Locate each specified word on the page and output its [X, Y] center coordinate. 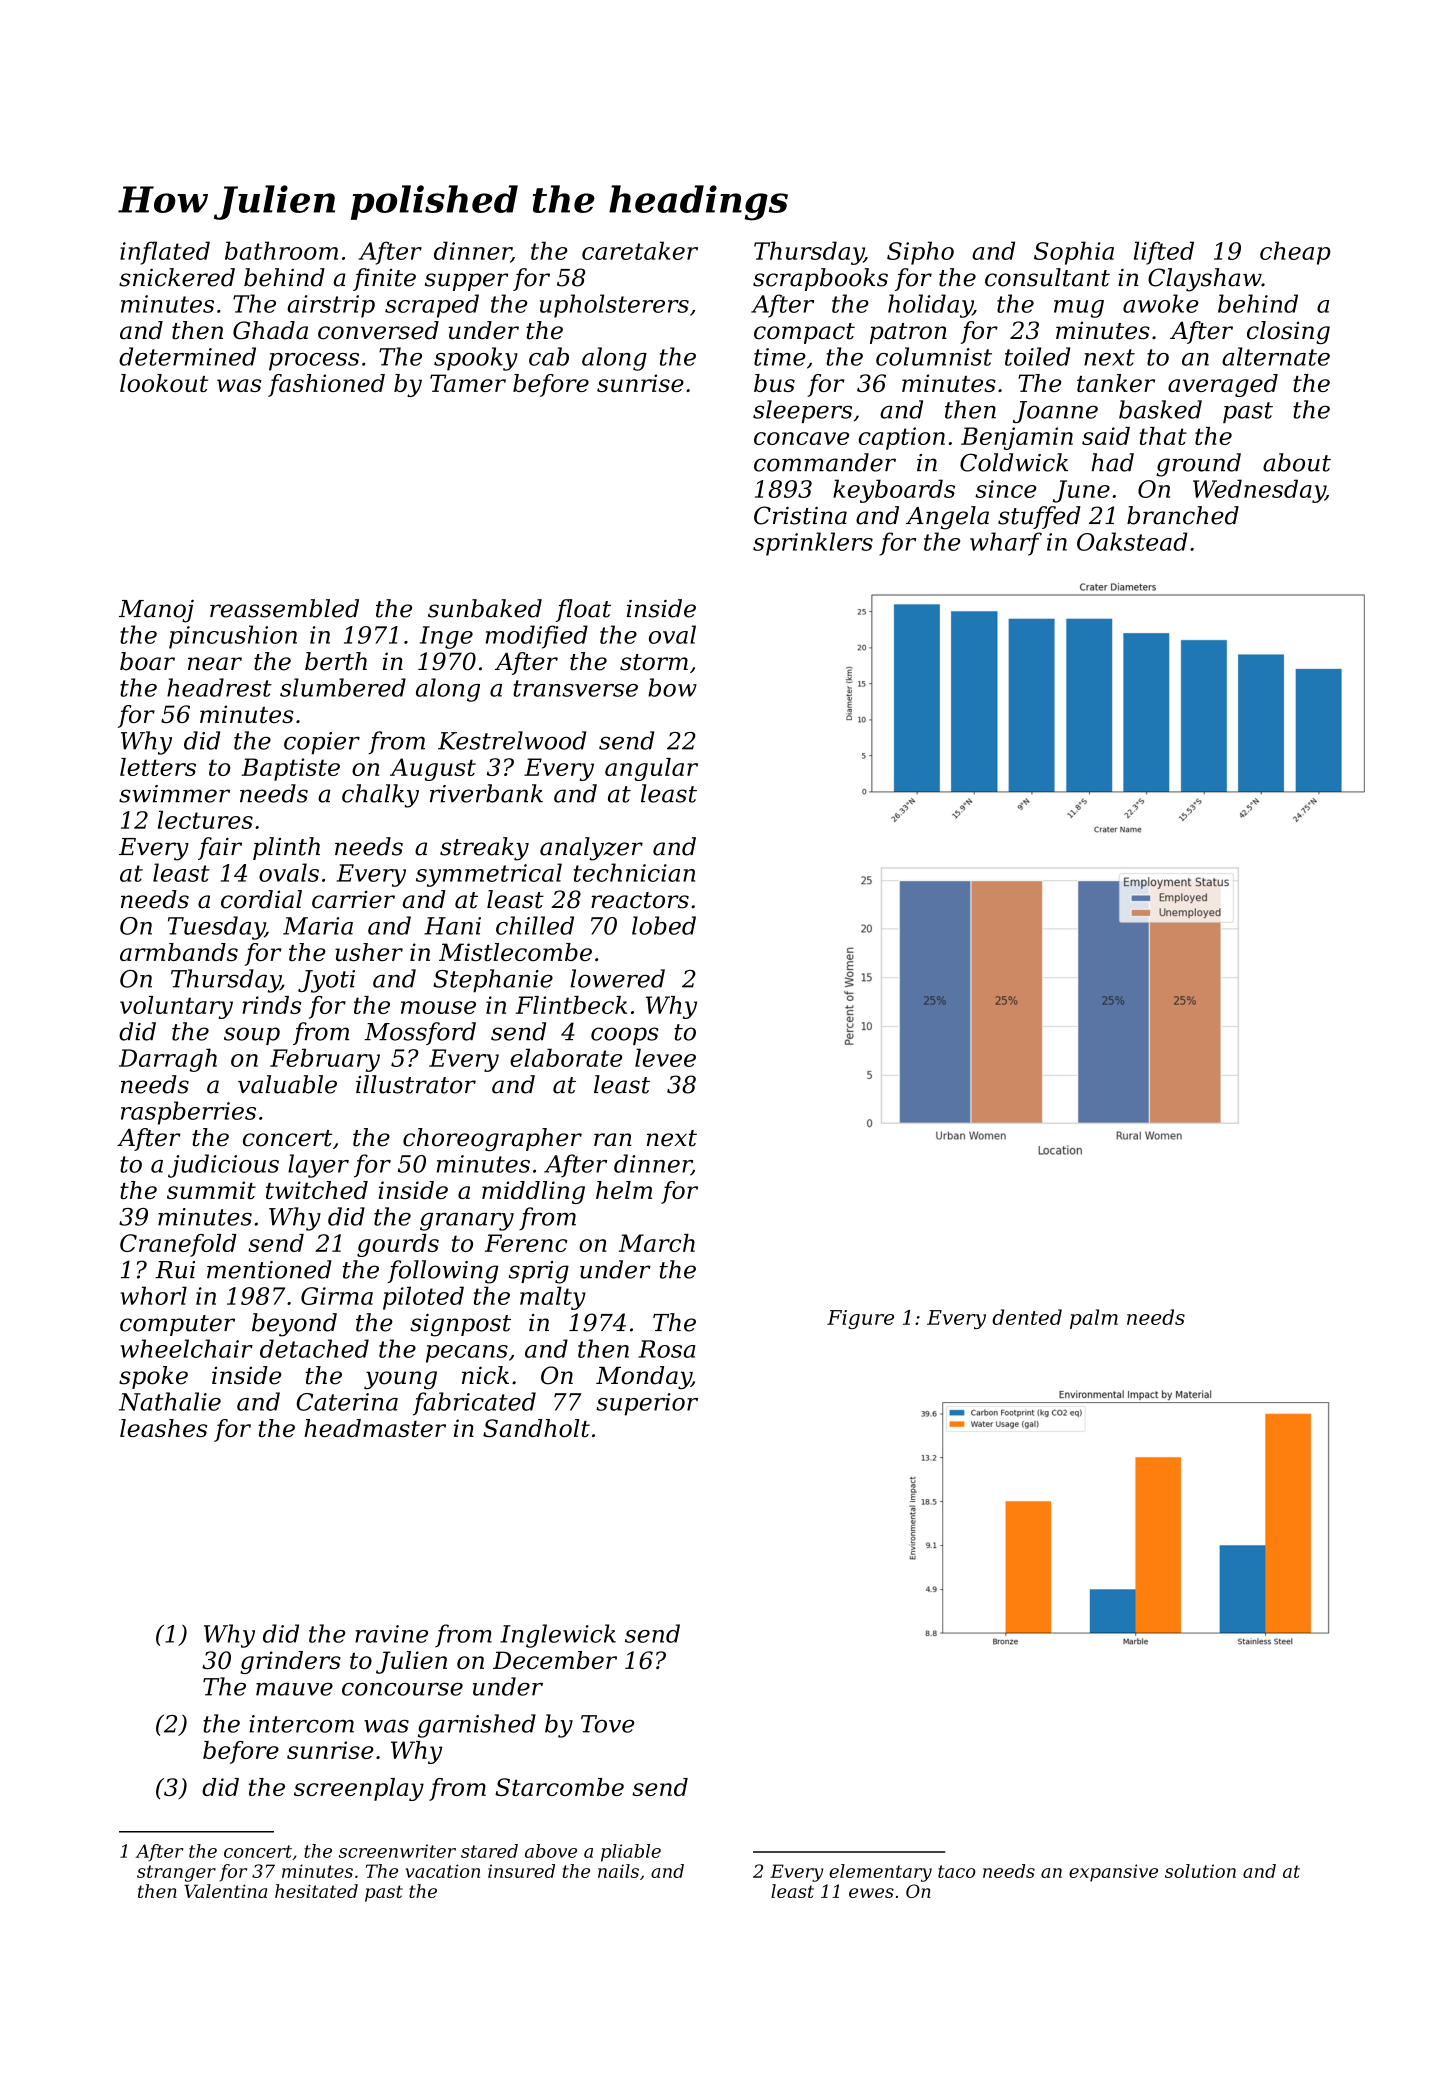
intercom [301, 1724]
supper [466, 282]
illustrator [416, 1084]
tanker [1116, 383]
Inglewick [558, 1636]
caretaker [640, 250]
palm [1094, 1319]
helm [624, 1190]
